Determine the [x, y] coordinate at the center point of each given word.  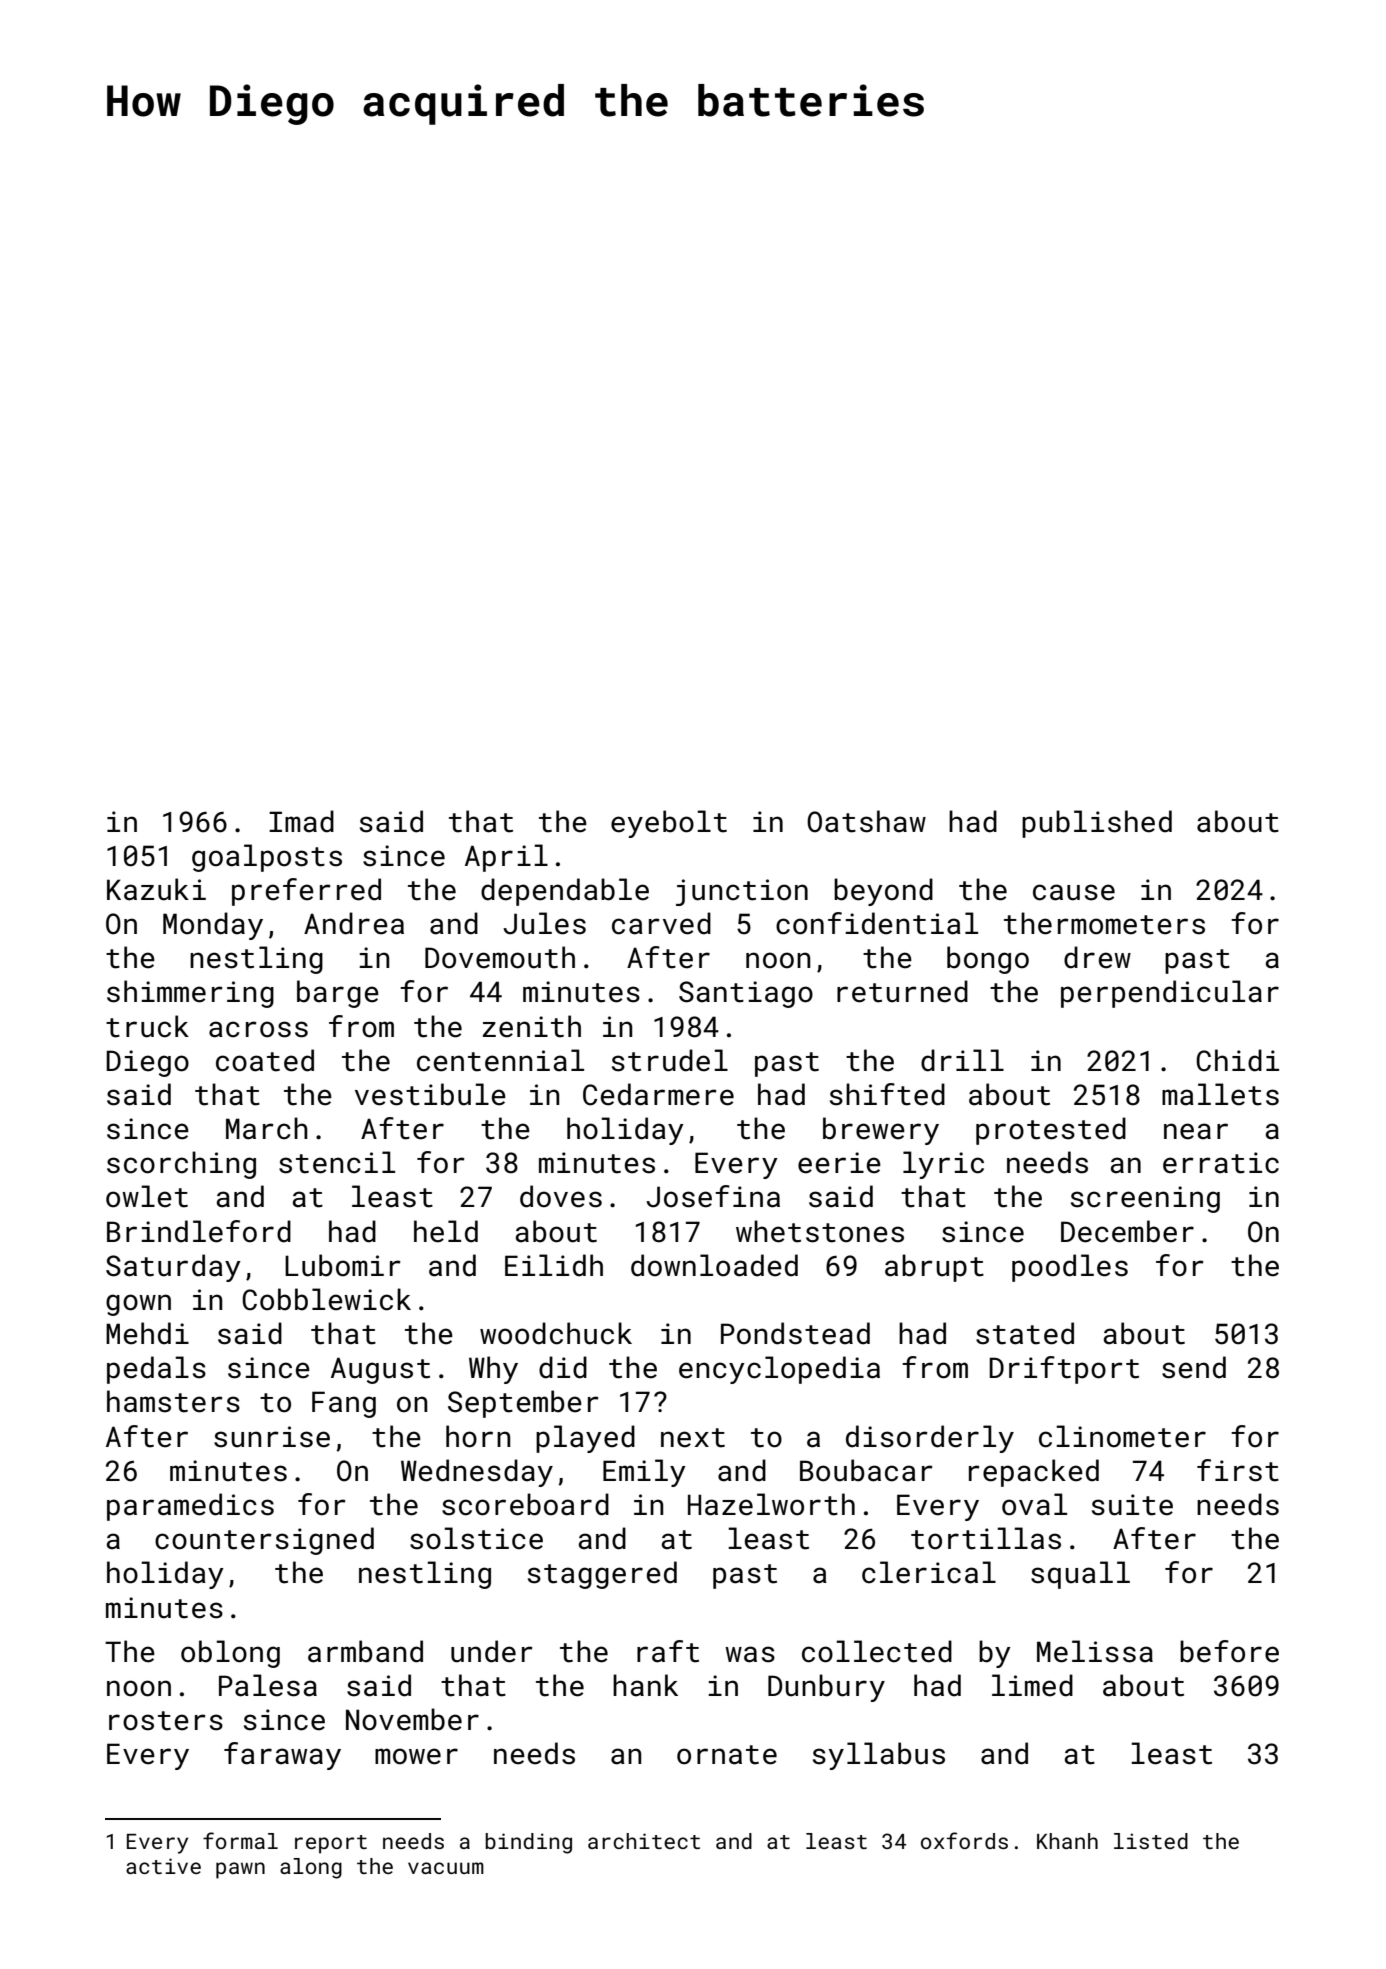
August [380, 1370]
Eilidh [554, 1265]
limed [1032, 1685]
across [258, 1029]
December [1127, 1231]
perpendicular [1170, 994]
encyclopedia [779, 1370]
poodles [1070, 1268]
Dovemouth [500, 957]
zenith [532, 1026]
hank [645, 1685]
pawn [240, 1870]
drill [962, 1060]
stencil [337, 1162]
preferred [306, 892]
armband [365, 1651]
